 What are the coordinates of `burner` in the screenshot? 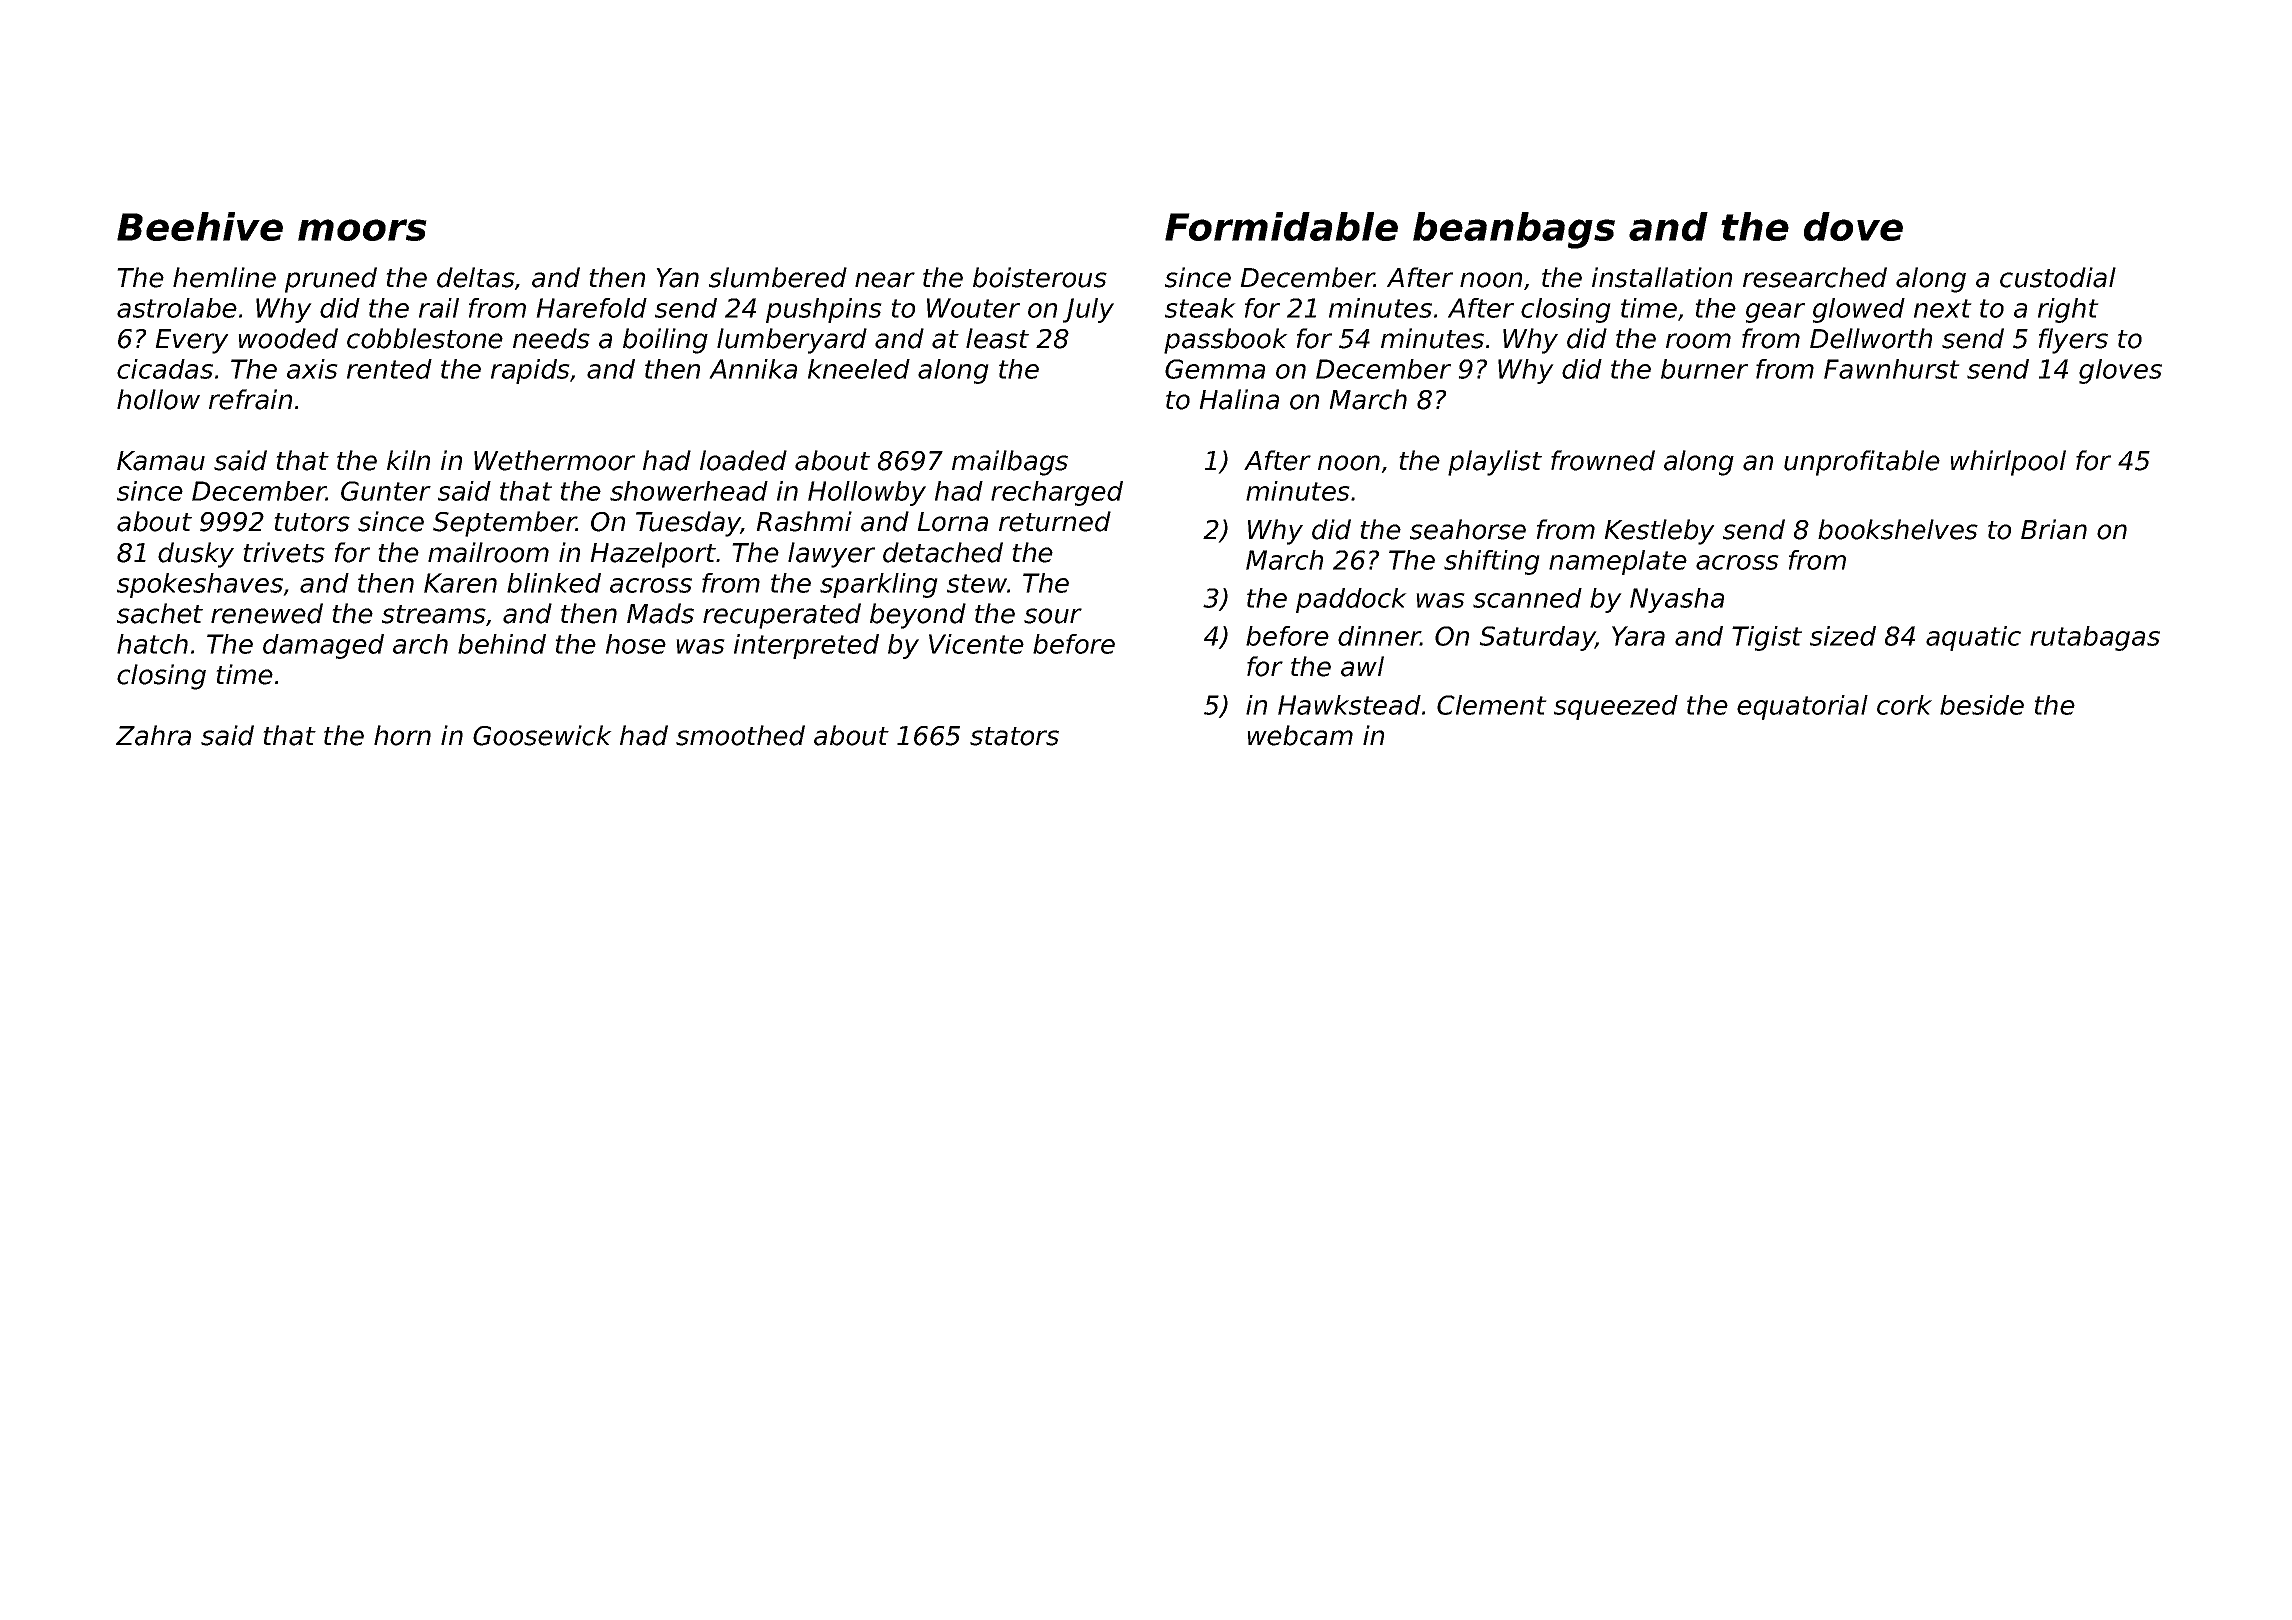 It's located at (1704, 369).
